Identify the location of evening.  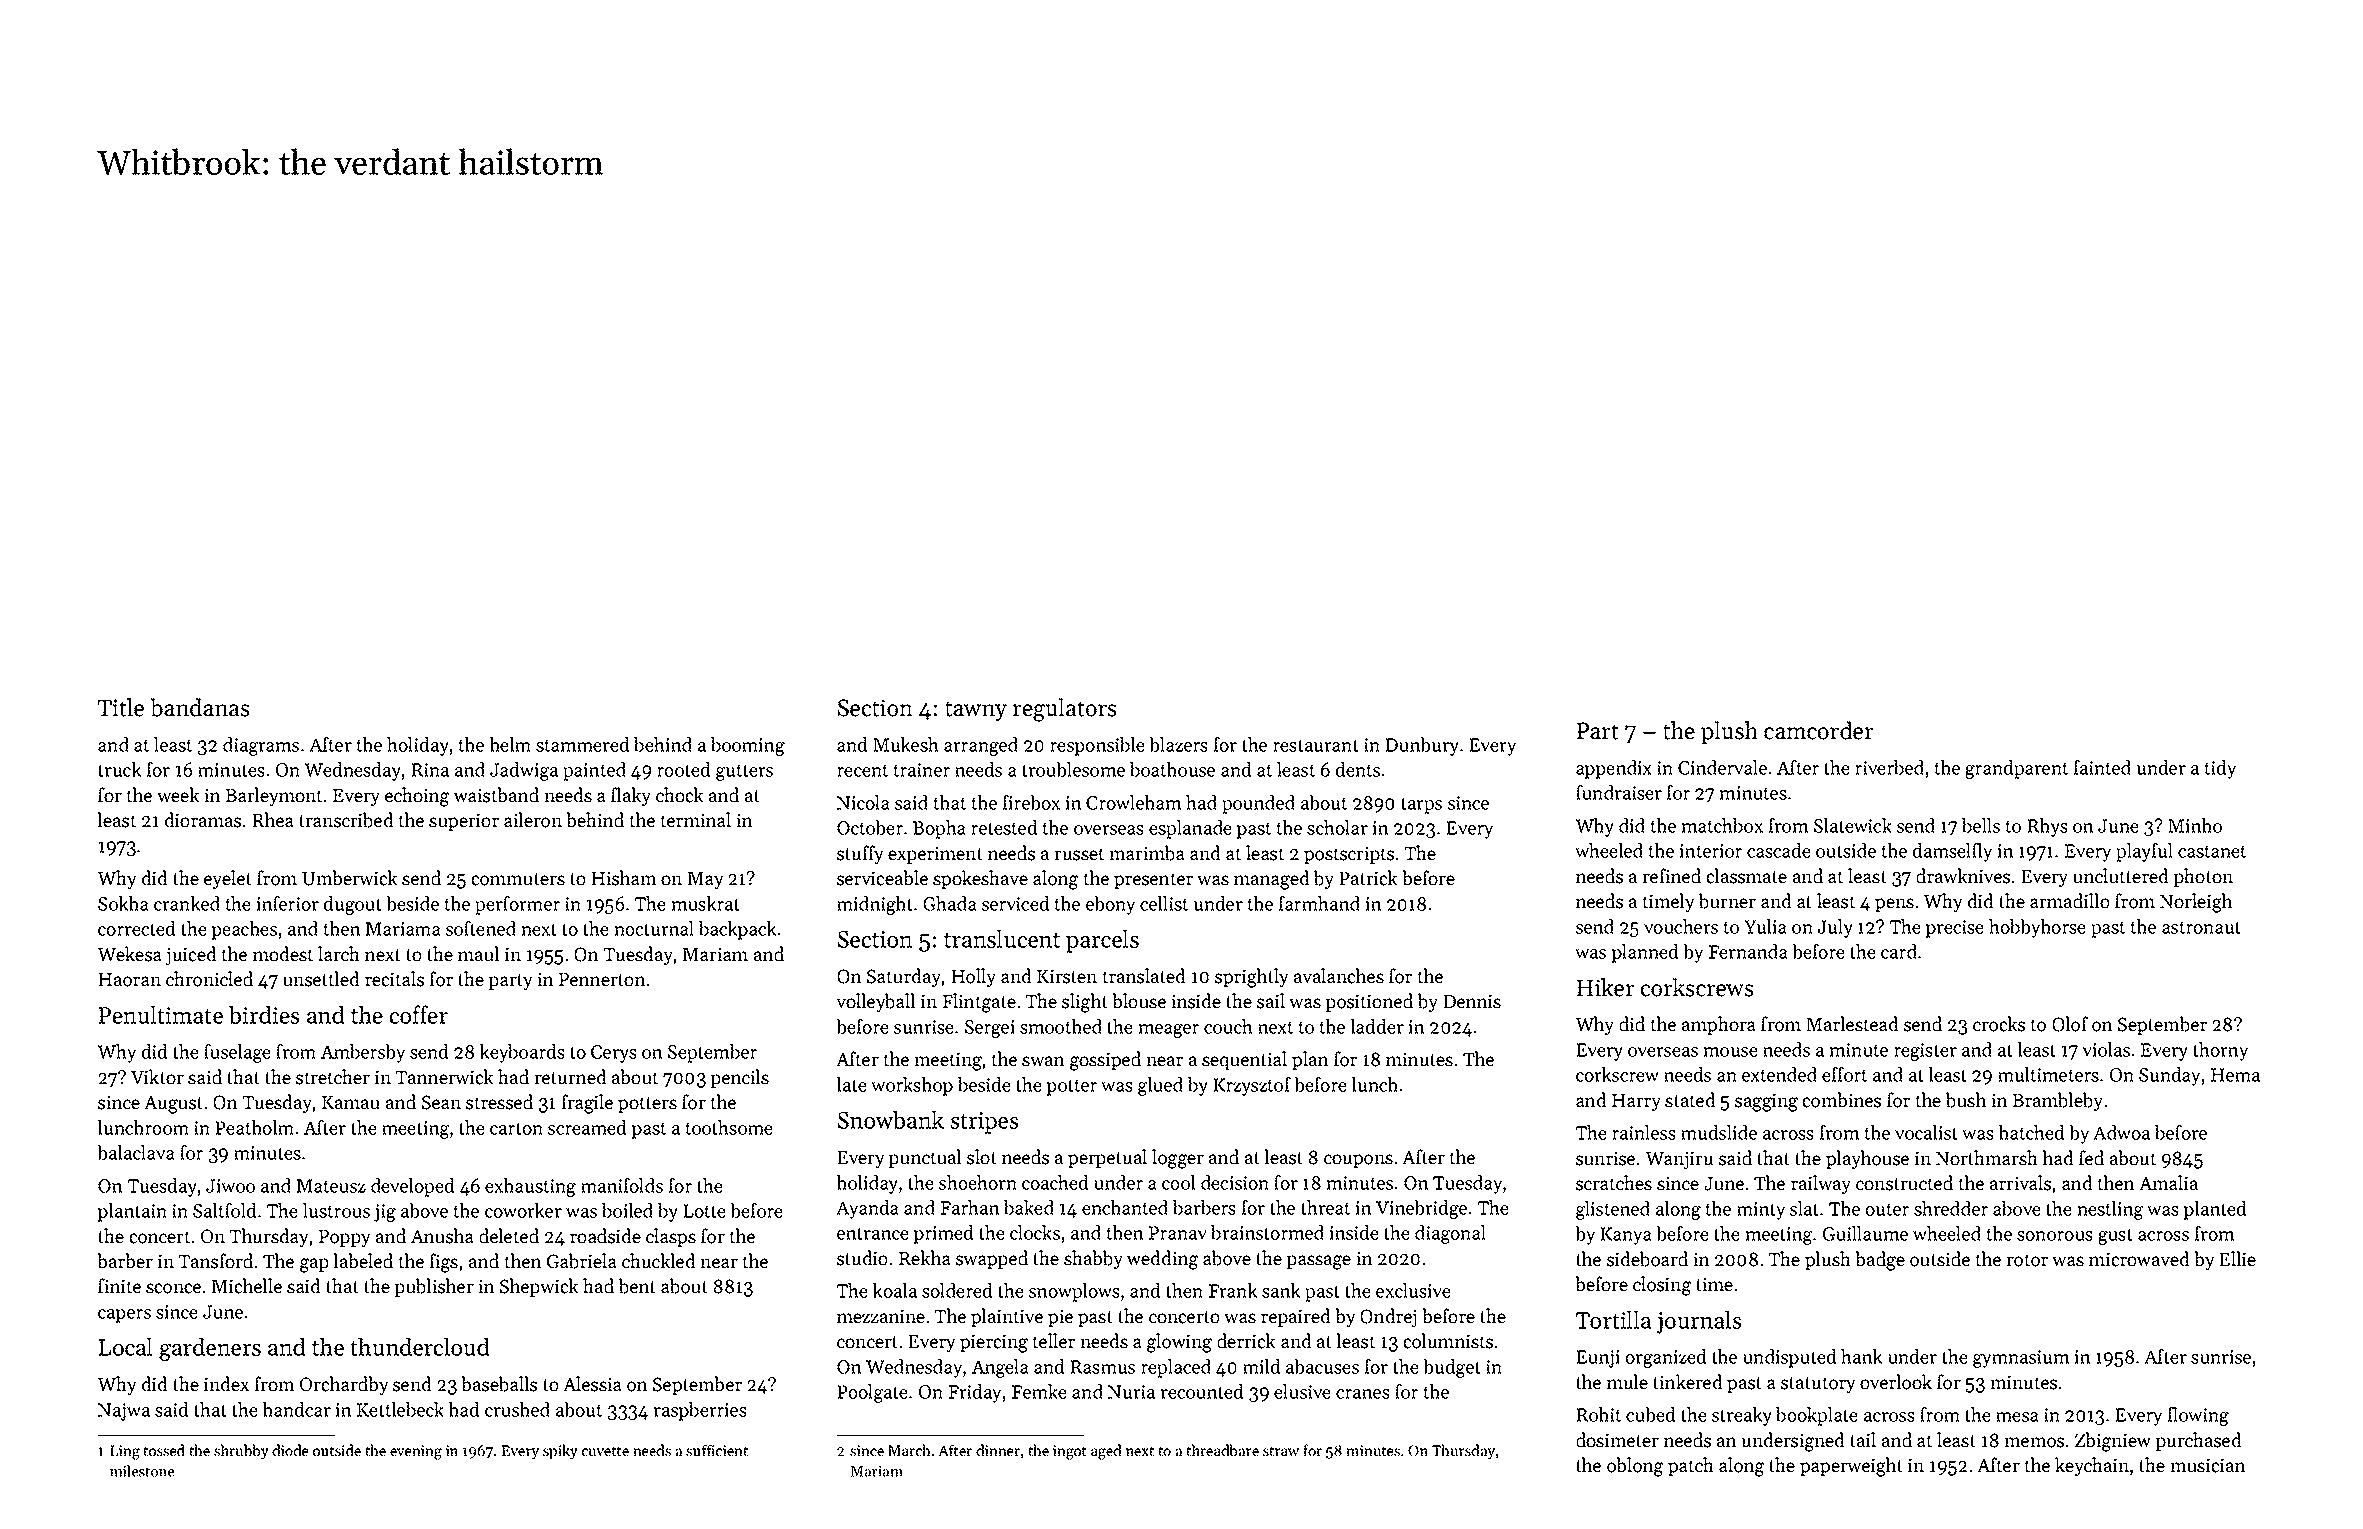
(416, 1452).
